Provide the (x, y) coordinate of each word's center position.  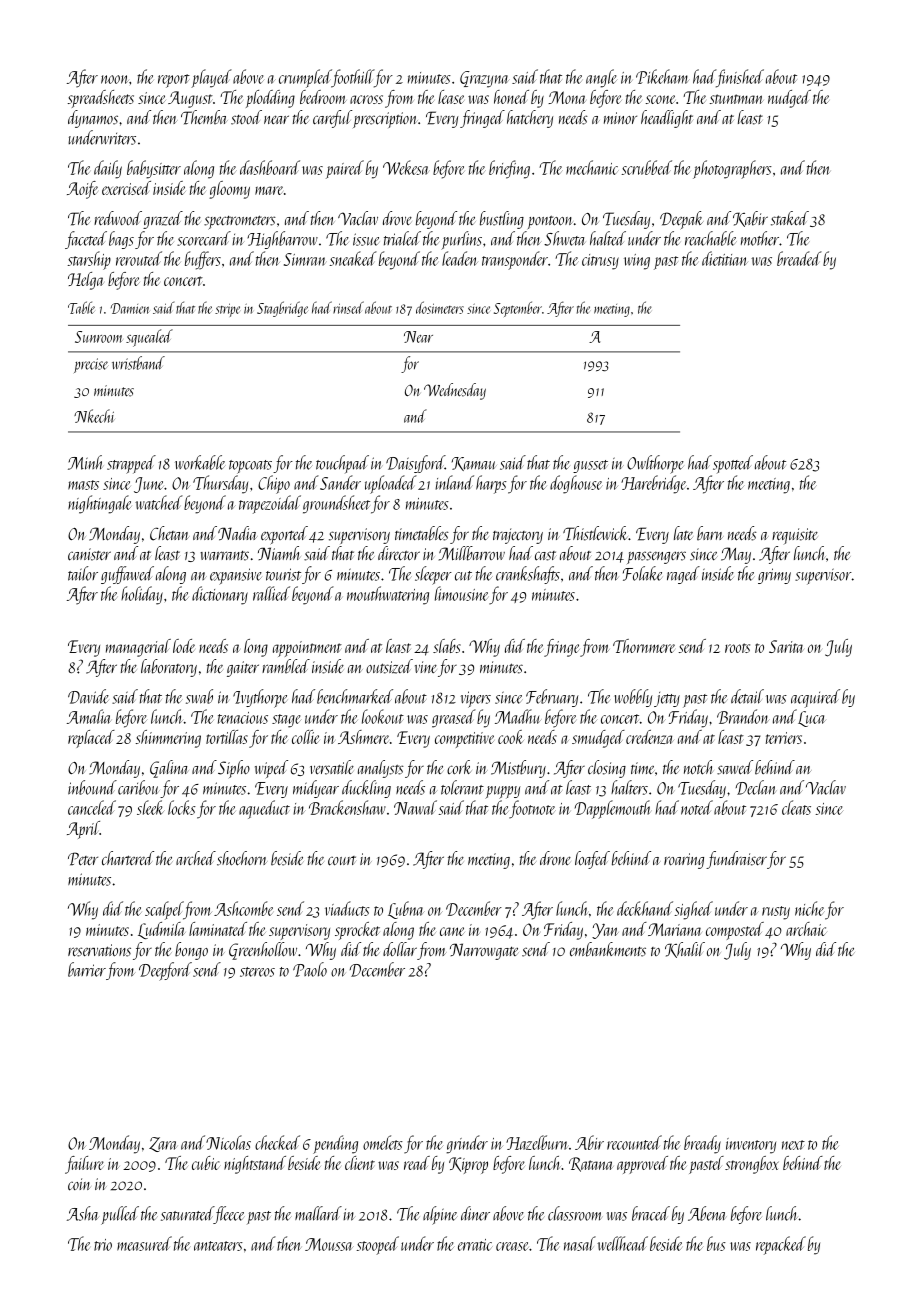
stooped (378, 1245)
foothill (353, 78)
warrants (224, 555)
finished (740, 78)
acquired (815, 698)
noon (115, 79)
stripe (227, 310)
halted (608, 238)
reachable (711, 238)
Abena (707, 1213)
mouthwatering (388, 595)
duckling (366, 789)
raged (683, 575)
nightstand (255, 1165)
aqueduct (264, 809)
